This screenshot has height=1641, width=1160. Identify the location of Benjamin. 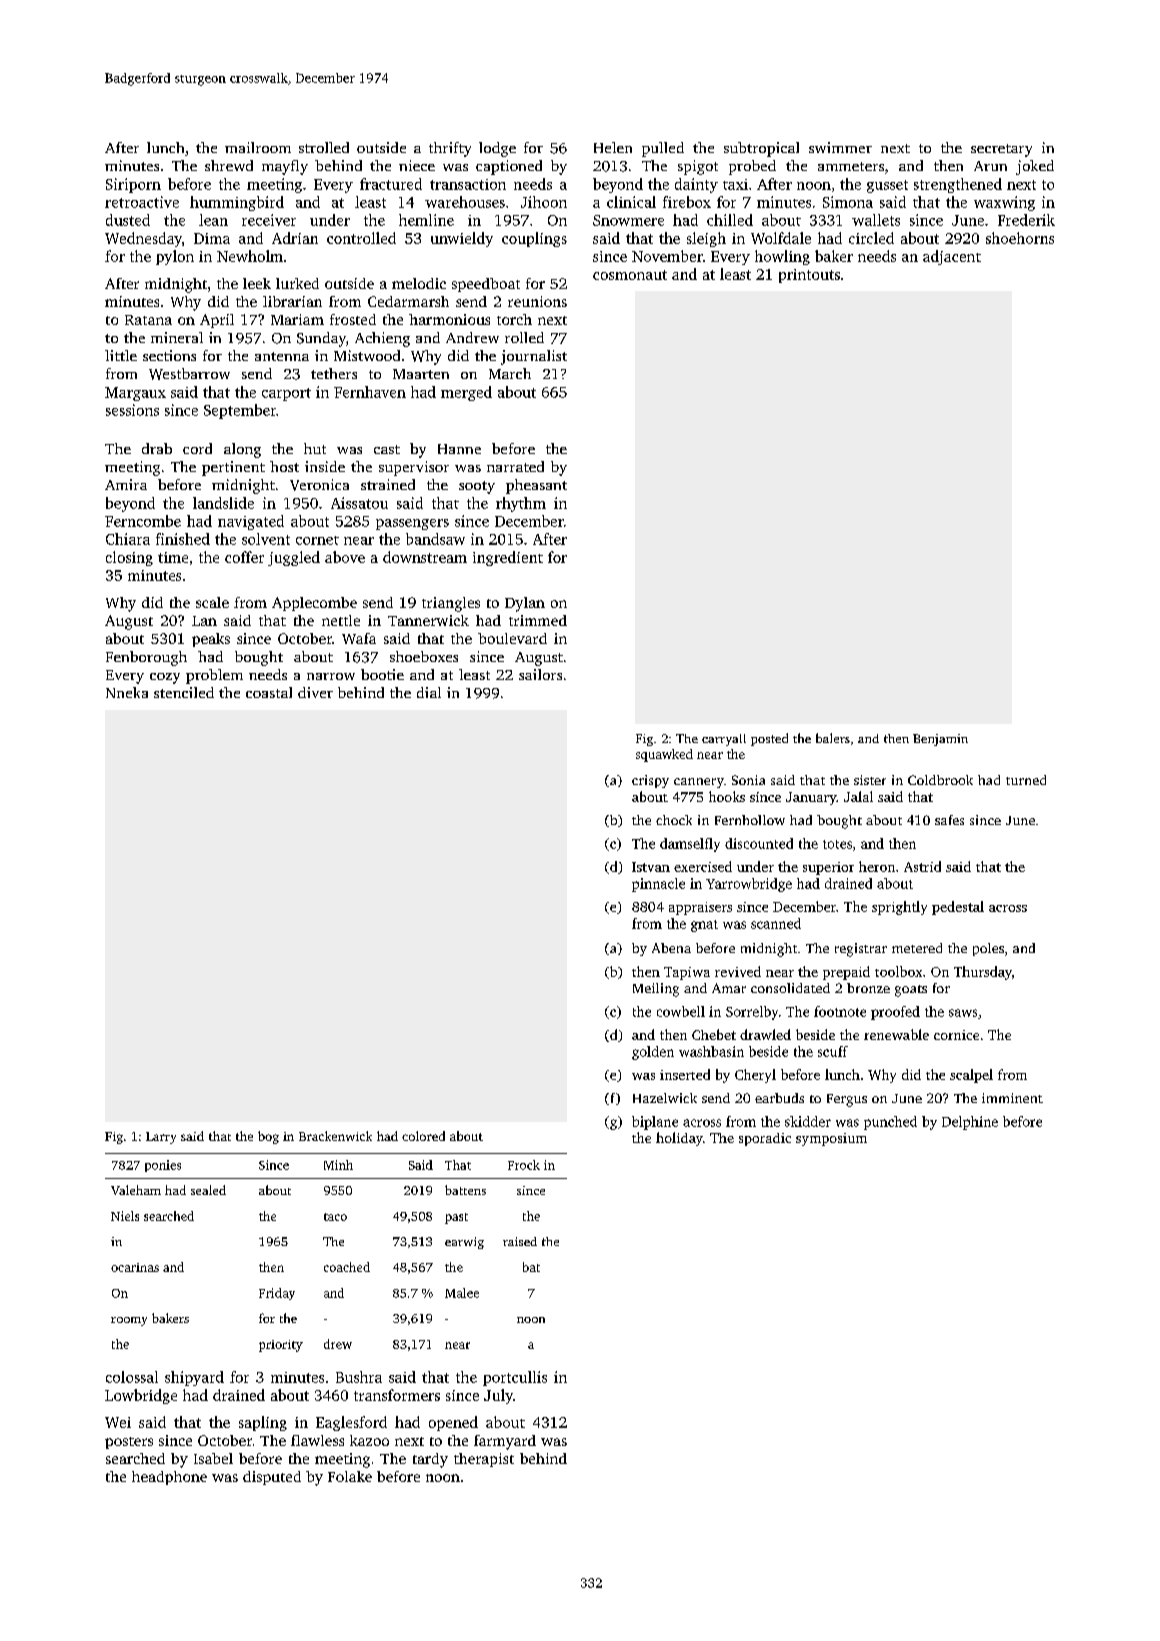
(940, 740).
